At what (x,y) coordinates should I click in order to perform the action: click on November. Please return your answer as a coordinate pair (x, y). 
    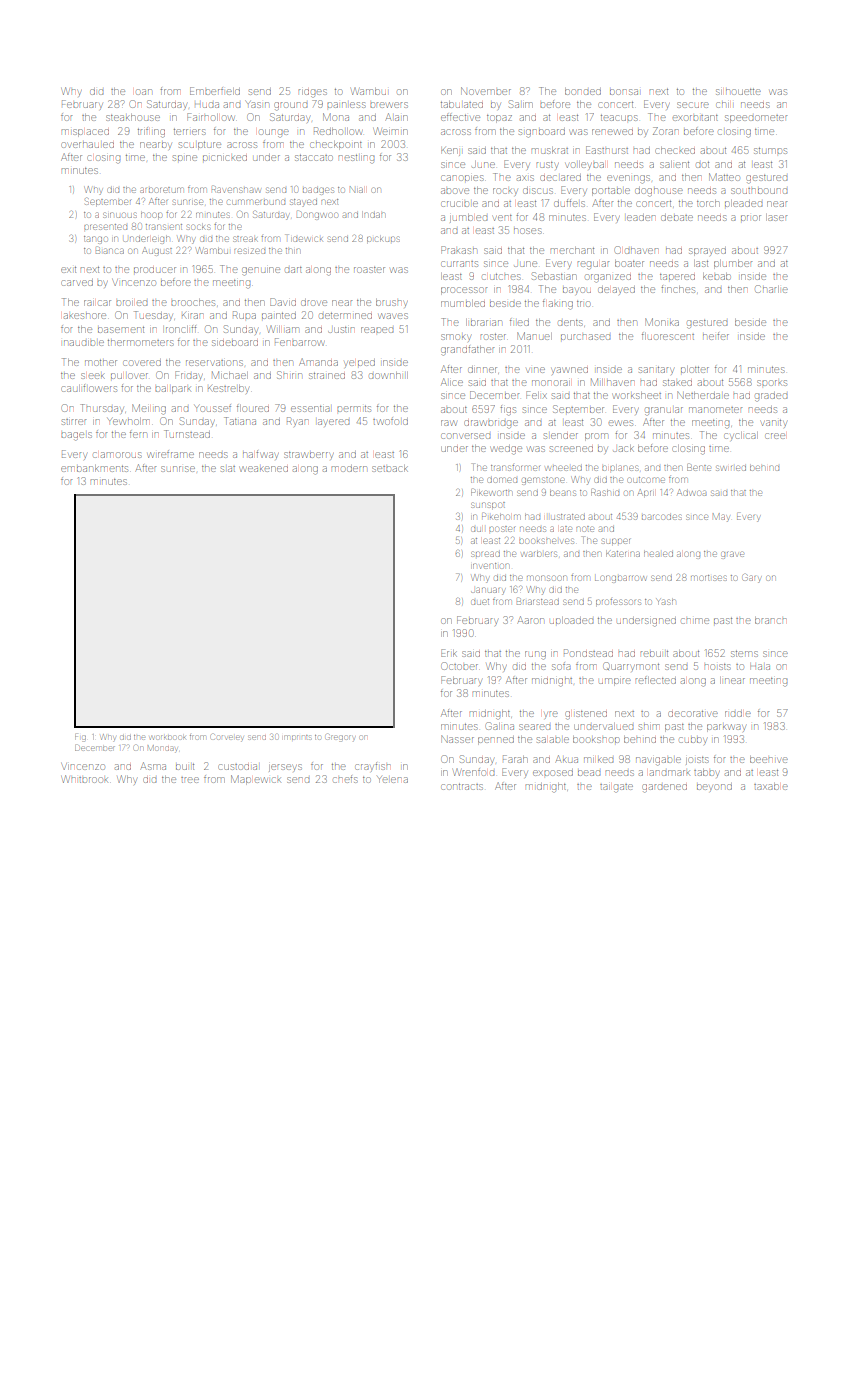
    Looking at the image, I should click on (486, 91).
